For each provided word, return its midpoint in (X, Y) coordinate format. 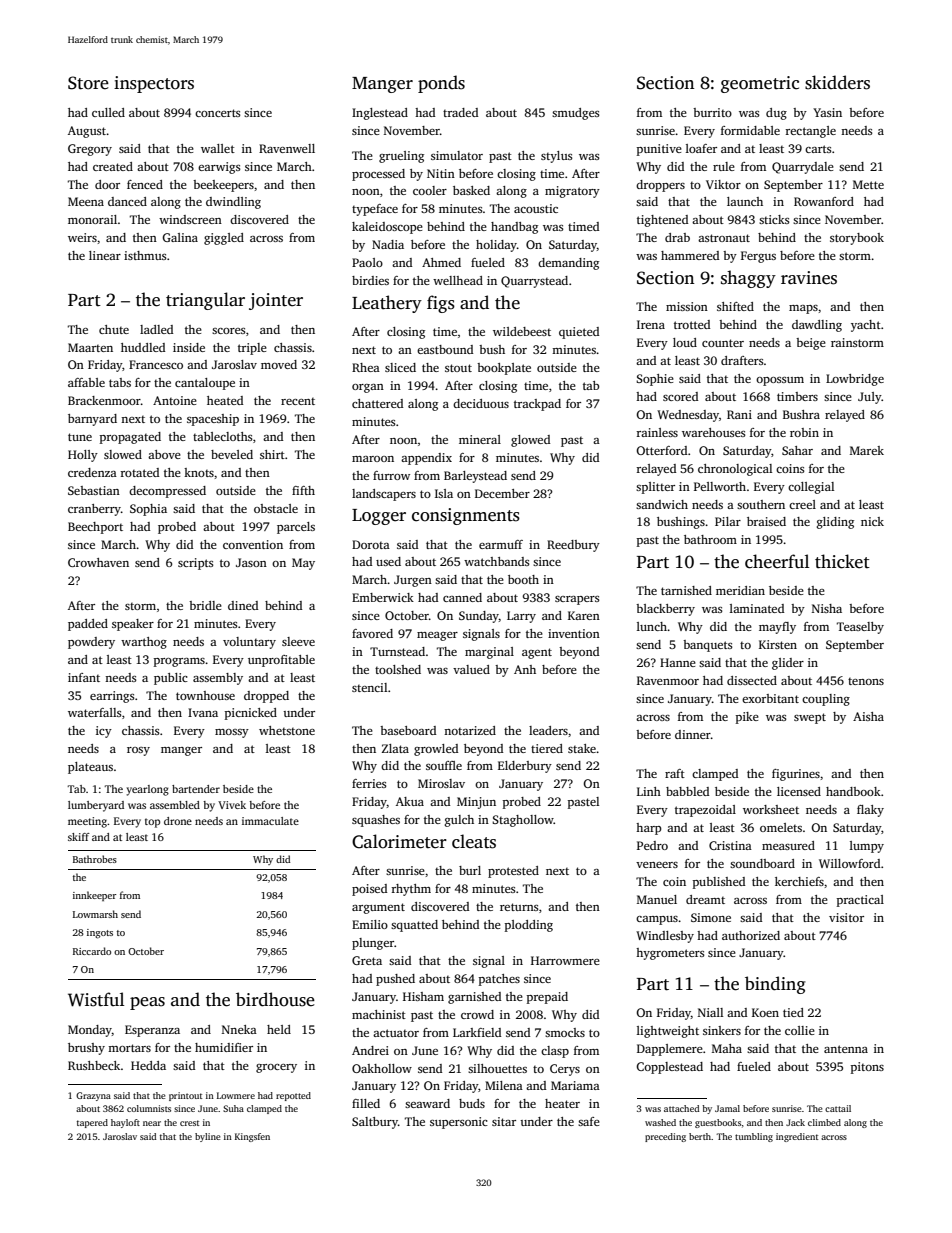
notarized (470, 730)
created (113, 166)
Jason (251, 562)
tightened (662, 221)
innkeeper (95, 896)
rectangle (810, 132)
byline (208, 1137)
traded (460, 112)
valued (471, 669)
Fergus (758, 257)
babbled (687, 791)
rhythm (411, 890)
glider (788, 664)
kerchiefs (799, 881)
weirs (82, 237)
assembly (218, 679)
